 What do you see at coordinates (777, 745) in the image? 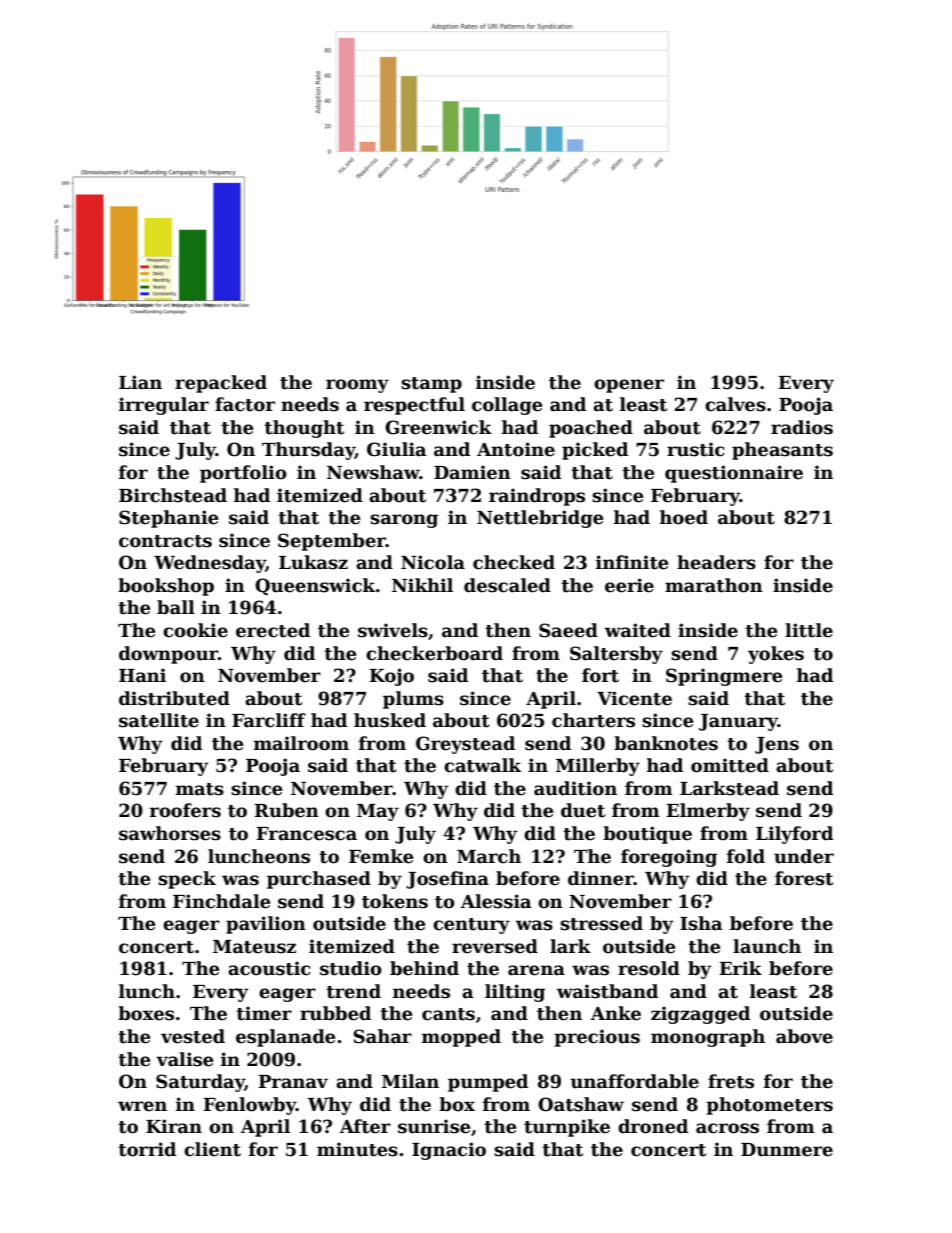
I see `Jens` at bounding box center [777, 745].
